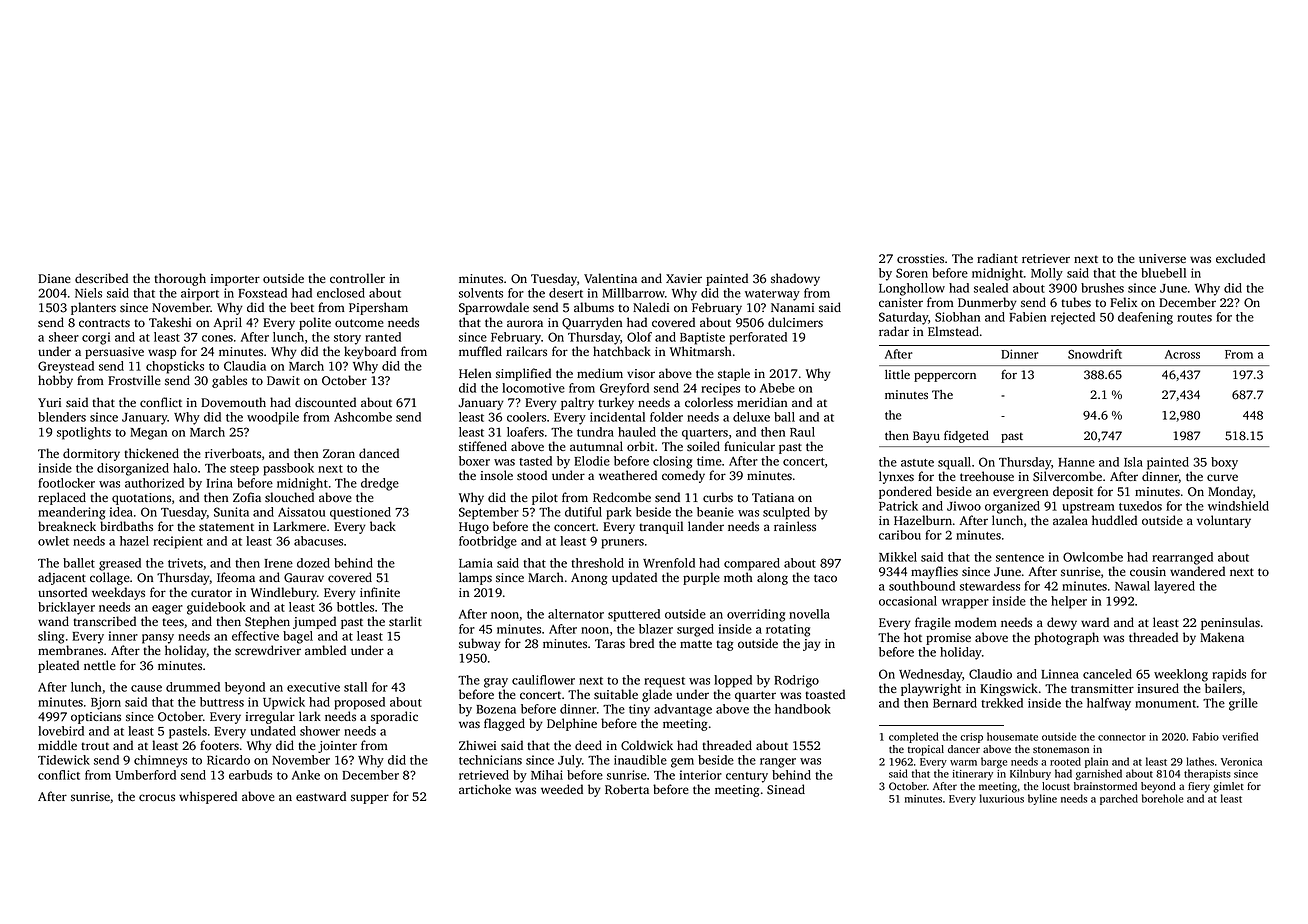 This screenshot has height=924, width=1308. I want to click on Tatiana, so click(773, 497).
